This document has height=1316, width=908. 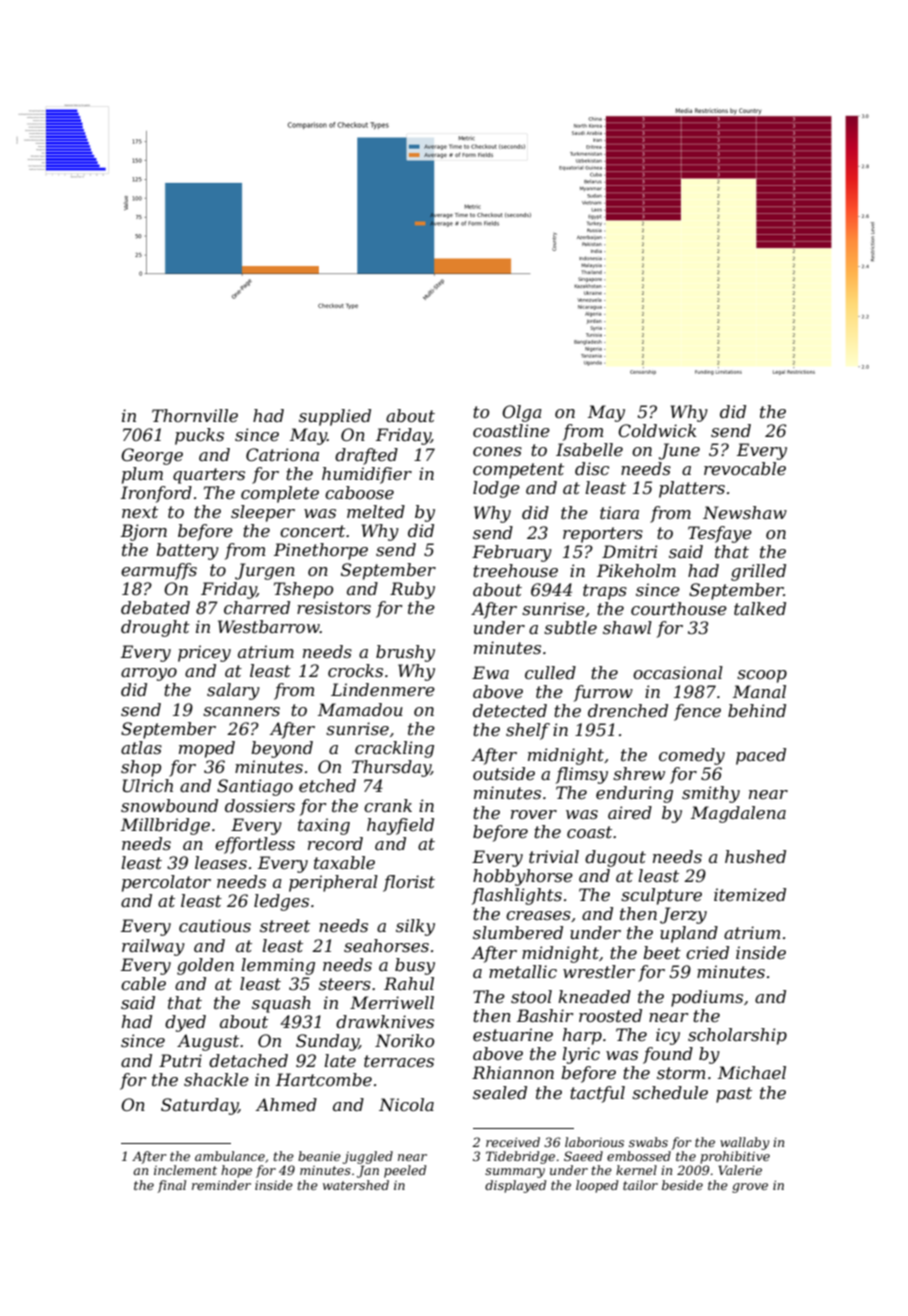 What do you see at coordinates (707, 952) in the document?
I see `cried` at bounding box center [707, 952].
